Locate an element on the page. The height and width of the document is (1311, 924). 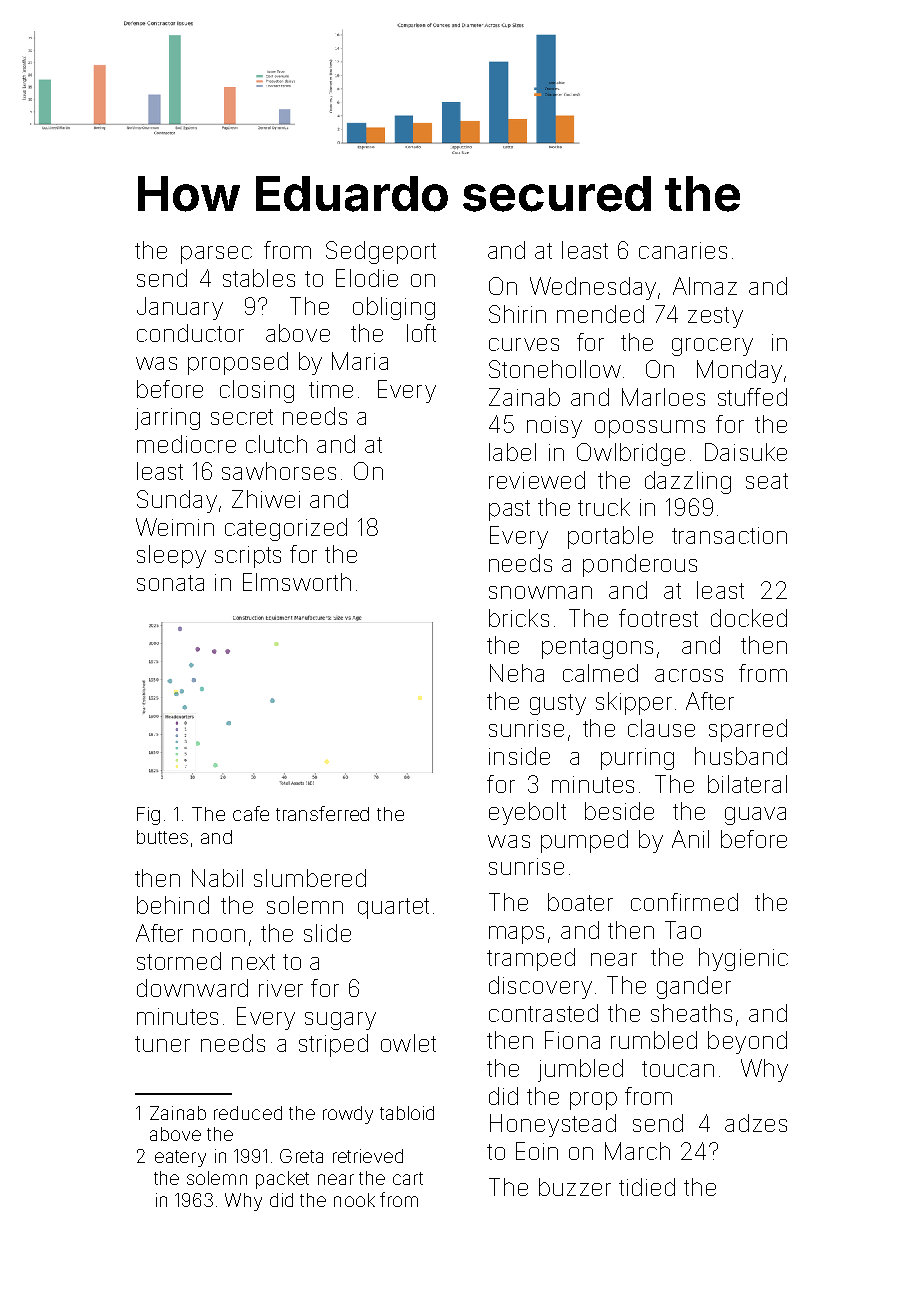
tuner is located at coordinates (162, 1044).
